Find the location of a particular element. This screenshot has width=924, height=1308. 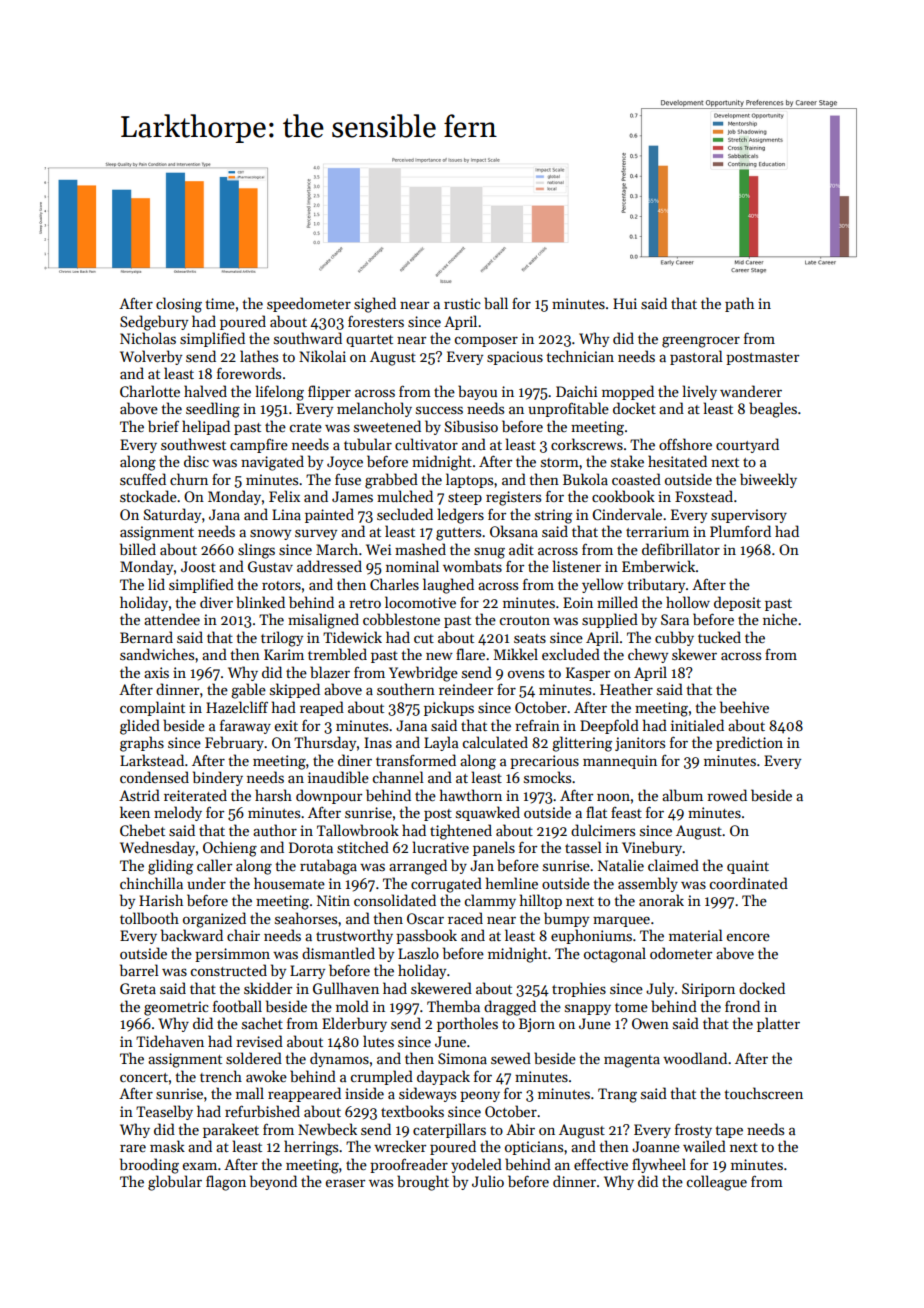

rustic is located at coordinates (462, 303).
